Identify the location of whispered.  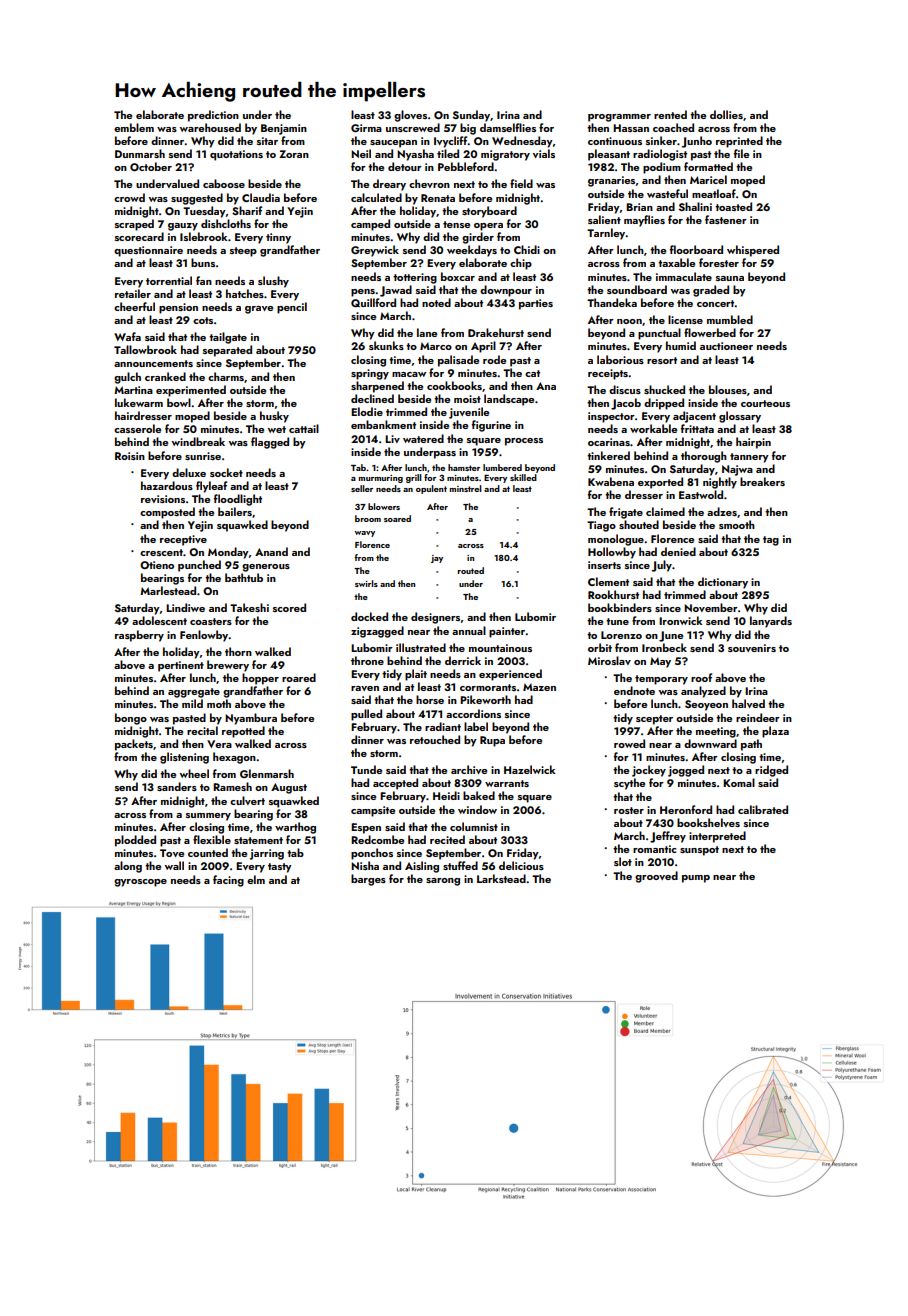
(753, 251).
